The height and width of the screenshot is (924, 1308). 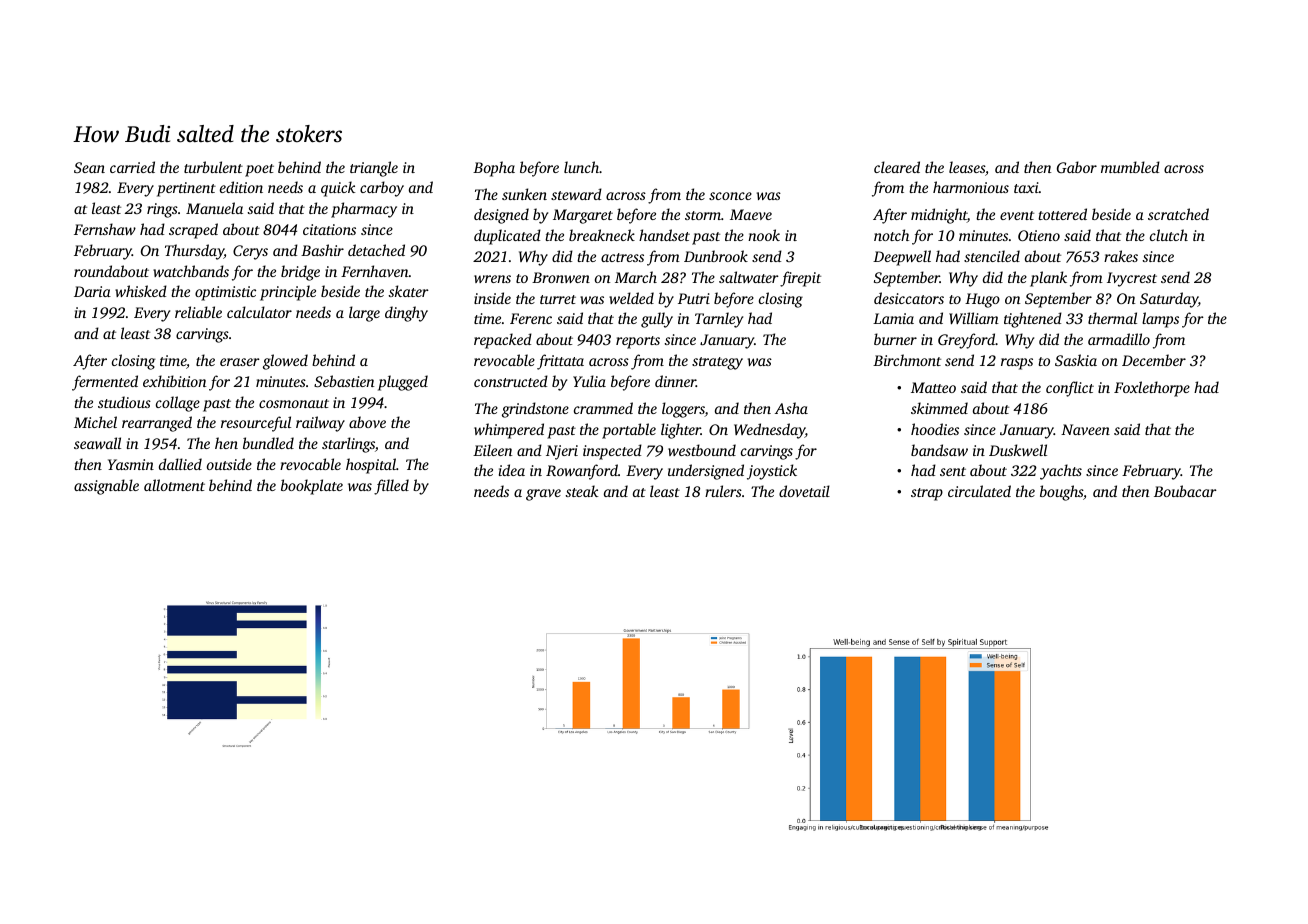 I want to click on Otieno, so click(x=1039, y=235).
